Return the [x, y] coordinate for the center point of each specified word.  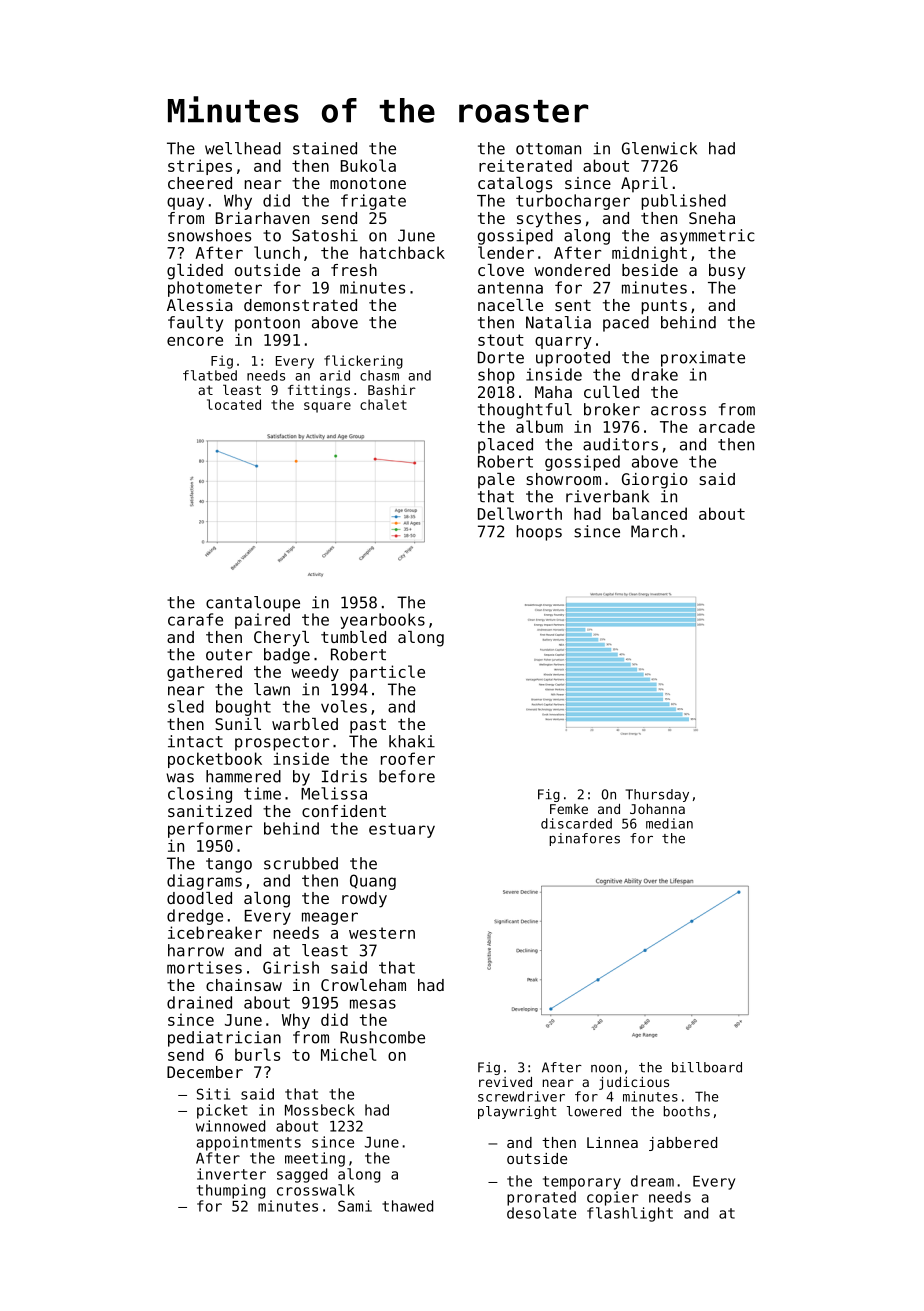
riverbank [607, 496]
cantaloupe [253, 604]
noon [606, 1069]
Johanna [657, 809]
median [669, 823]
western [382, 933]
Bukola [368, 165]
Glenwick [659, 148]
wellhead [243, 148]
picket [222, 1111]
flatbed [210, 375]
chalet [383, 404]
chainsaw [244, 985]
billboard [707, 1067]
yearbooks [382, 621]
